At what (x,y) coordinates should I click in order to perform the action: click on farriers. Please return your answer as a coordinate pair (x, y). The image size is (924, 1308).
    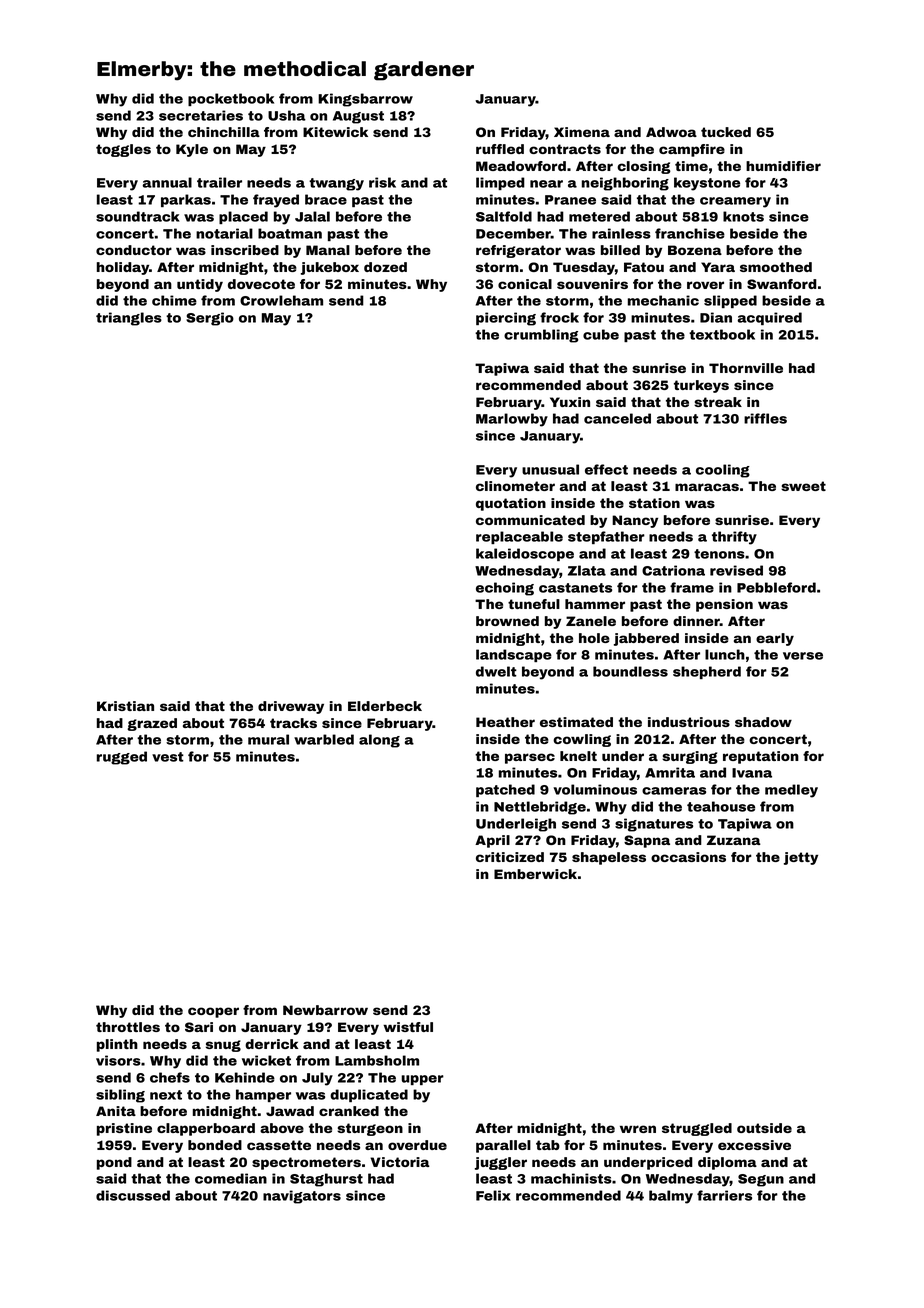
    Looking at the image, I should click on (724, 1195).
